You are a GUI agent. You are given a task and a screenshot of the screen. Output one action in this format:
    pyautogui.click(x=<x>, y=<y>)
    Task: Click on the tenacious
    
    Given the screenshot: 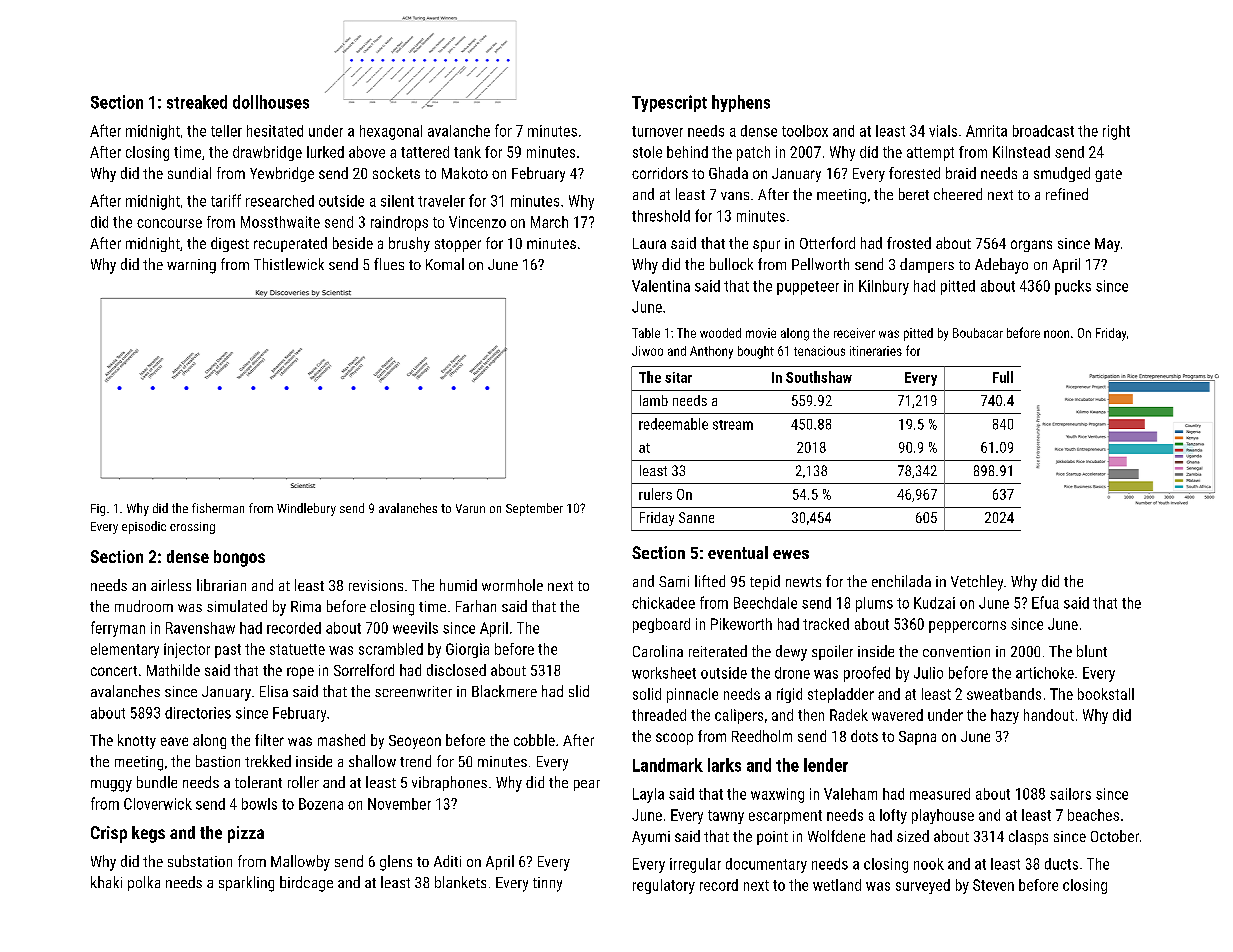 What is the action you would take?
    pyautogui.click(x=819, y=351)
